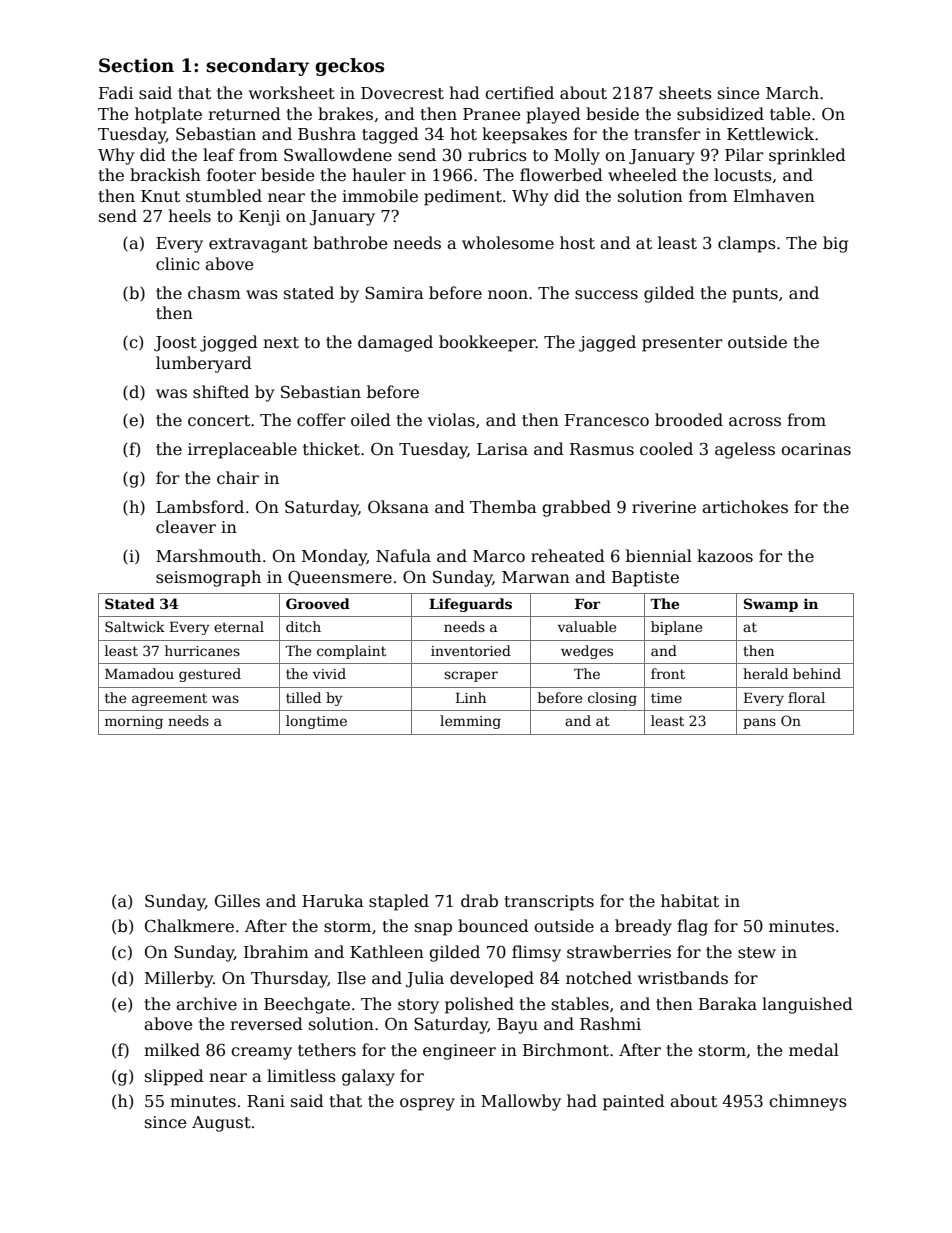 This page has height=1233, width=952. I want to click on chimneys, so click(808, 1102).
